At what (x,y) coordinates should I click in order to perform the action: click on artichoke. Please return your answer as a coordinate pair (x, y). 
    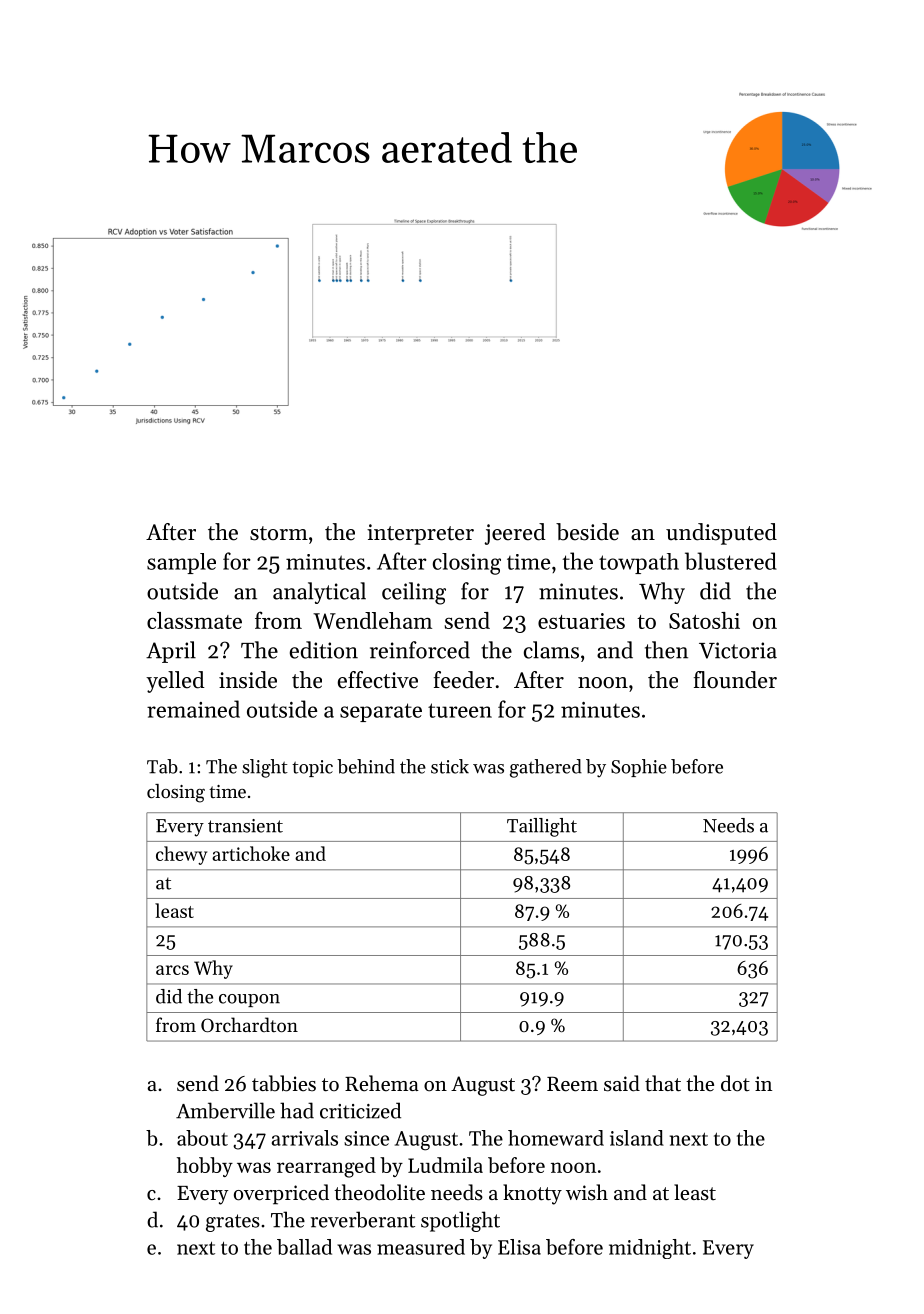
    Looking at the image, I should click on (251, 853).
